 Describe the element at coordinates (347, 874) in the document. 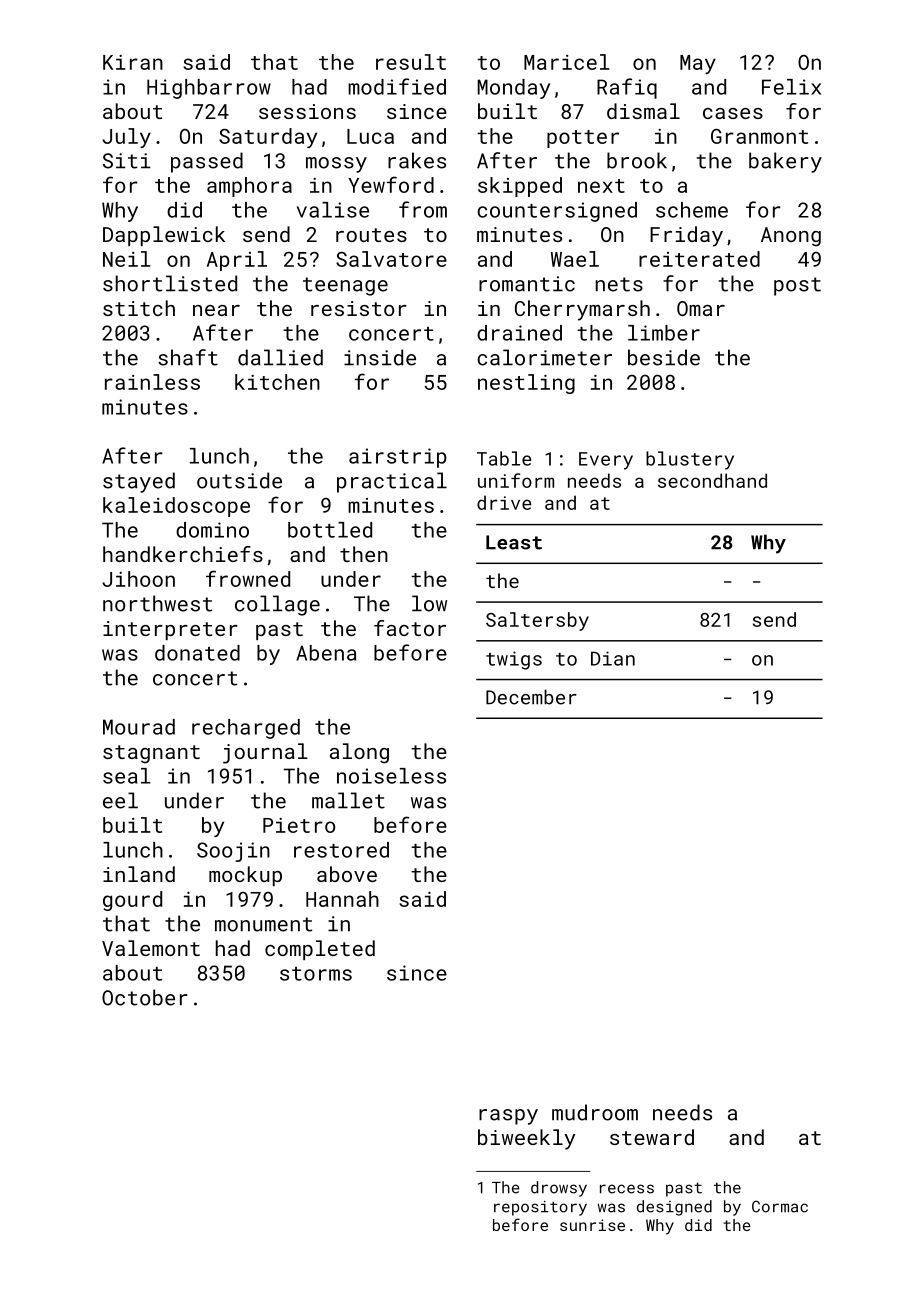

I see `above` at that location.
